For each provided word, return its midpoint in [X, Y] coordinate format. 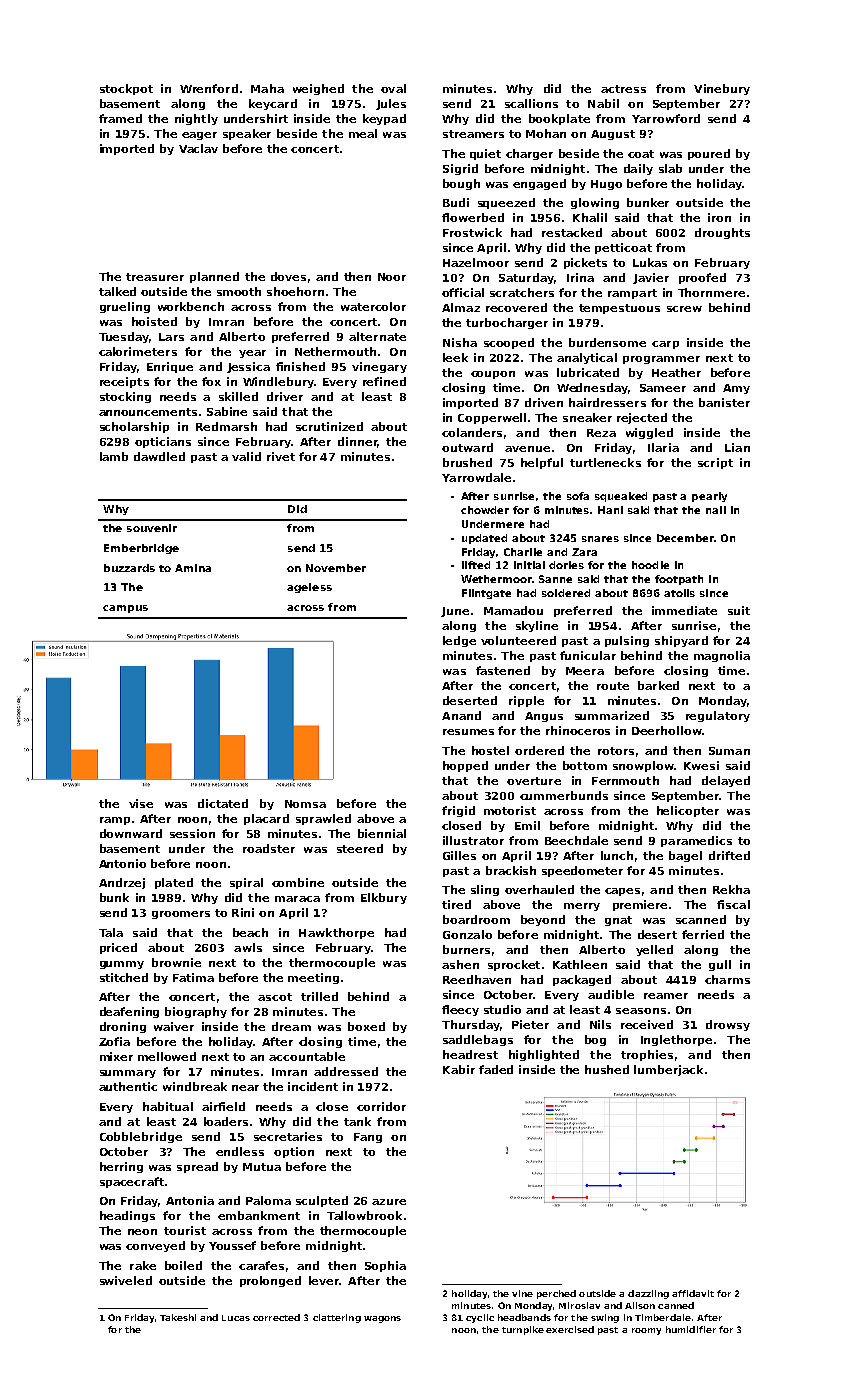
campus [125, 609]
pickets [585, 263]
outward [467, 447]
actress [623, 89]
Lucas [236, 1318]
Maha [267, 88]
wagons [382, 1319]
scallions [531, 103]
